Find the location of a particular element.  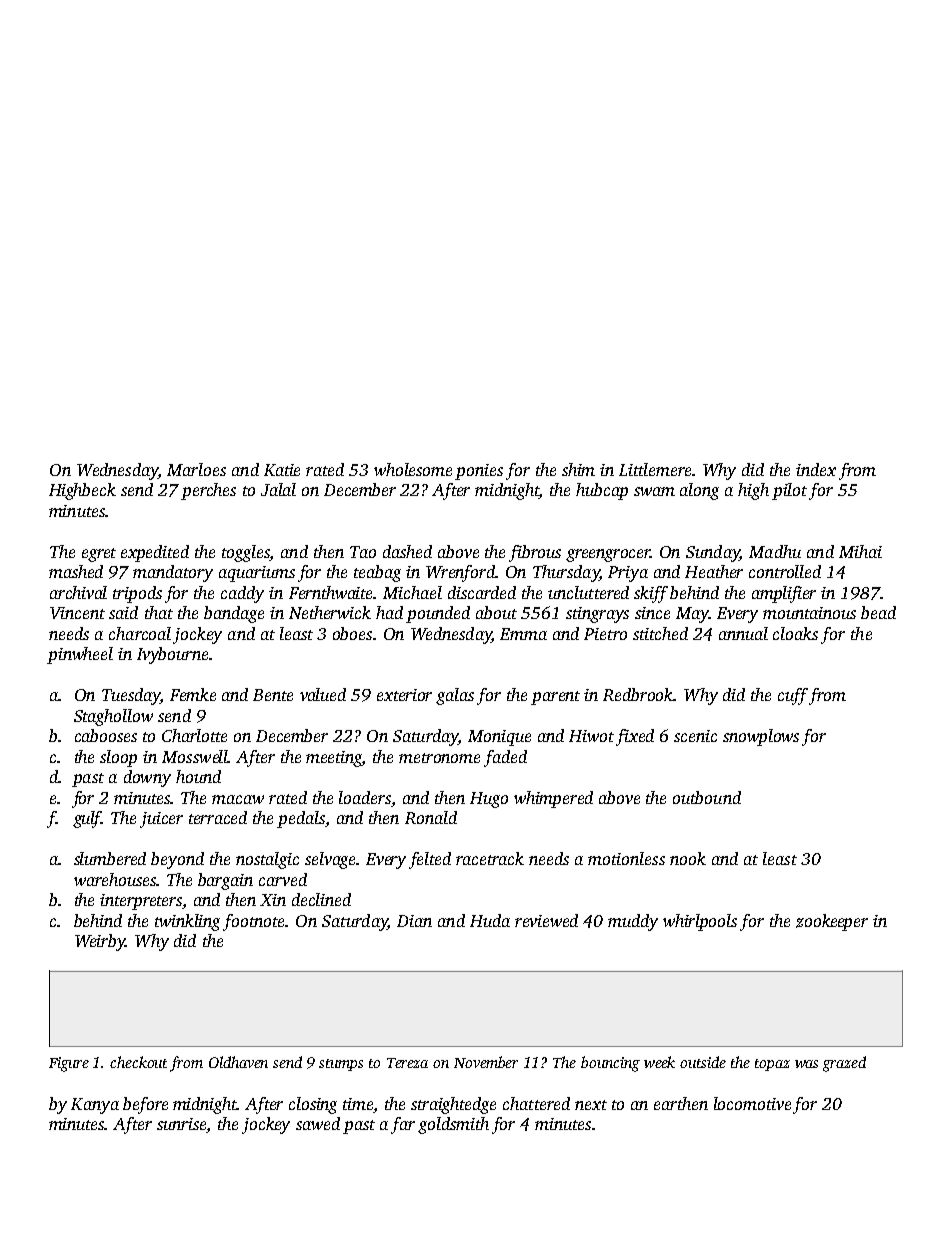

shim is located at coordinates (578, 469).
